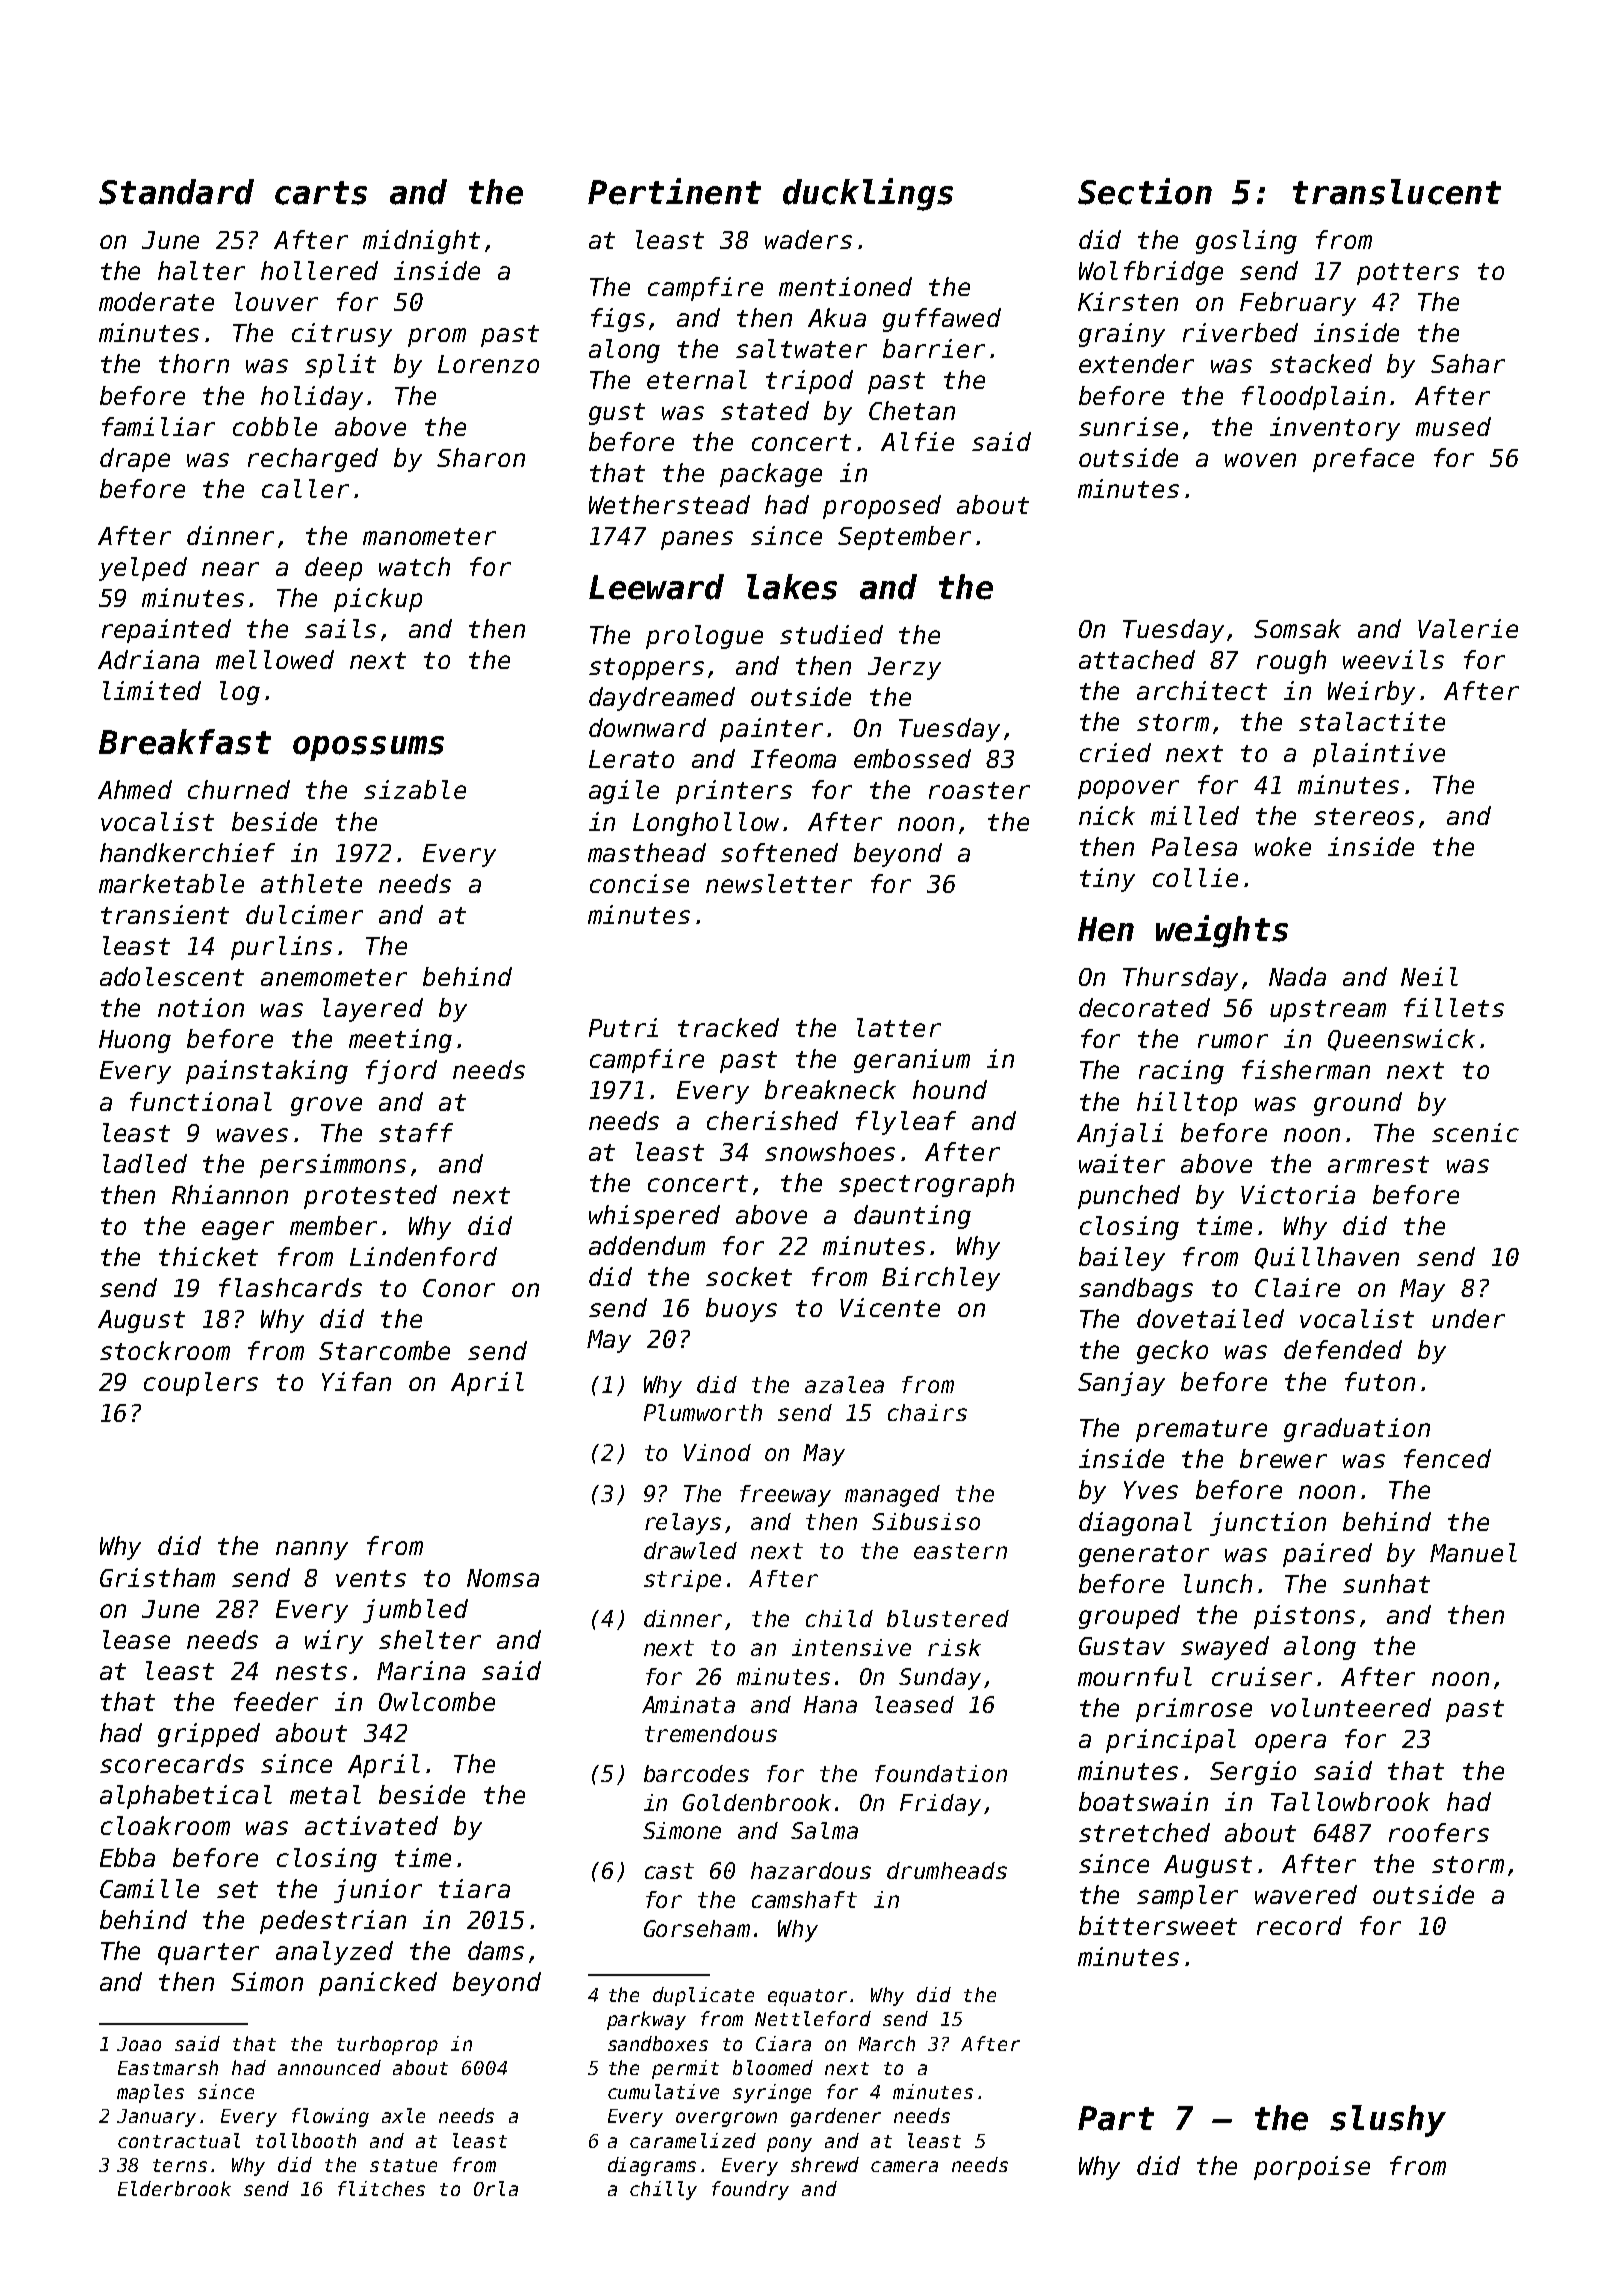 The image size is (1620, 2292). I want to click on volunteered, so click(1351, 1707).
